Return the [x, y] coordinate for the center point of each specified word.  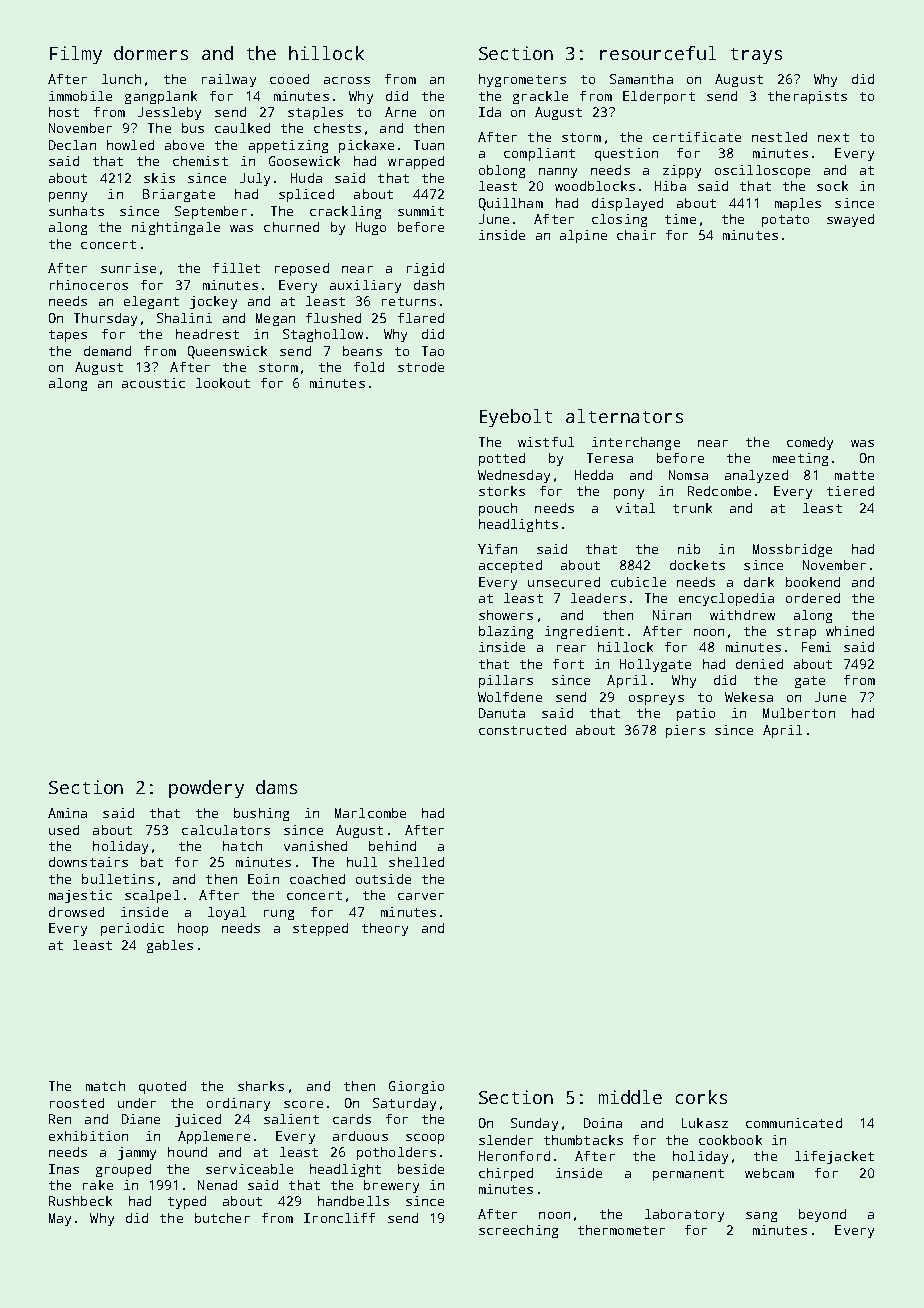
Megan [275, 319]
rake [98, 1185]
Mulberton [799, 713]
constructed [522, 730]
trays [756, 56]
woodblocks [595, 186]
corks [701, 1097]
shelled [416, 862]
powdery [206, 789]
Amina [67, 813]
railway [229, 80]
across [347, 80]
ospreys [656, 700]
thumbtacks [583, 1140]
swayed [850, 220]
